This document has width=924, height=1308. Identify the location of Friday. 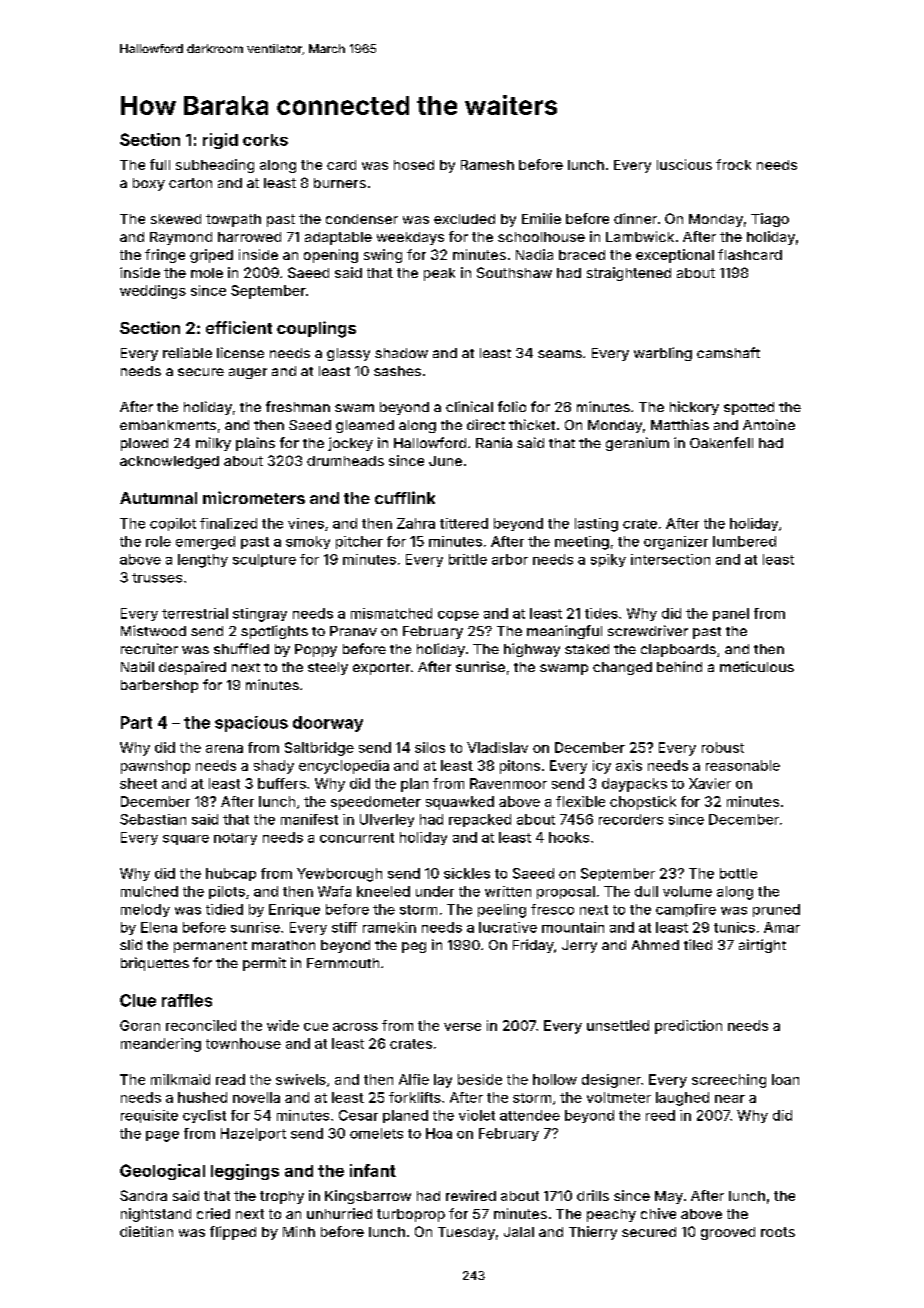
(533, 946).
